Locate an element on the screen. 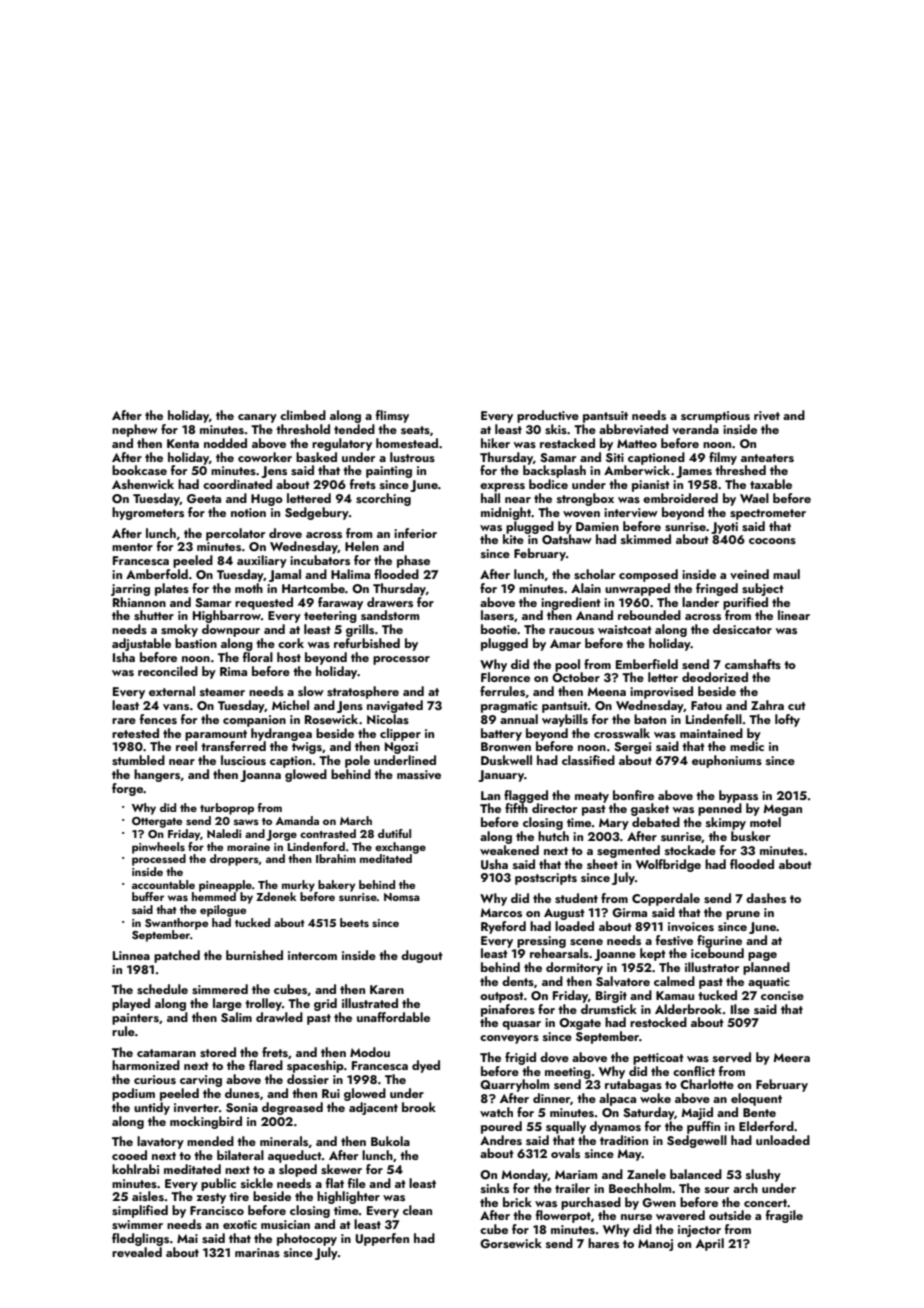 The height and width of the screenshot is (1308, 924). regulatory is located at coordinates (342, 444).
